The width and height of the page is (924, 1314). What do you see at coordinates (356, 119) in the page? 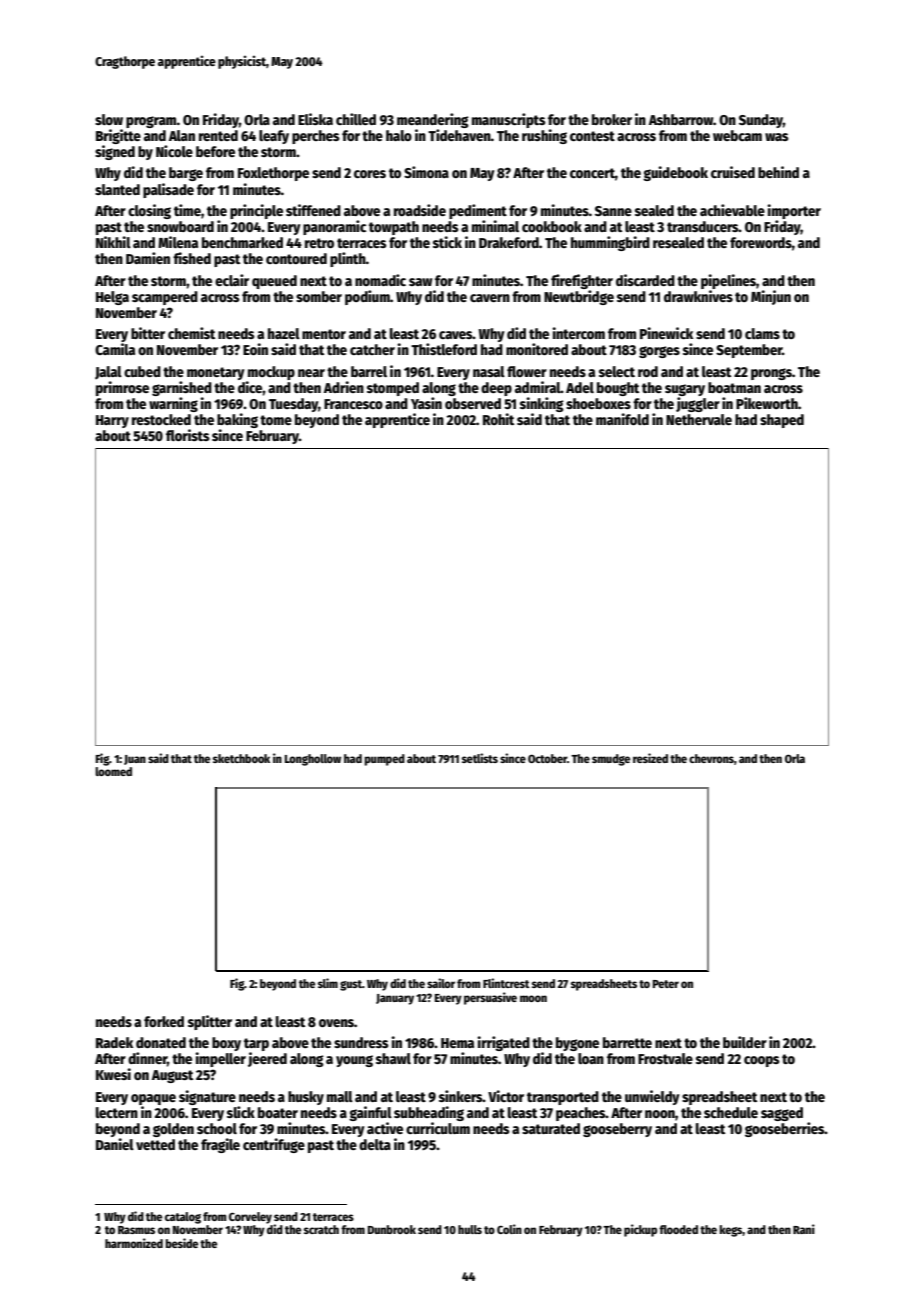
I see `chilled` at bounding box center [356, 119].
